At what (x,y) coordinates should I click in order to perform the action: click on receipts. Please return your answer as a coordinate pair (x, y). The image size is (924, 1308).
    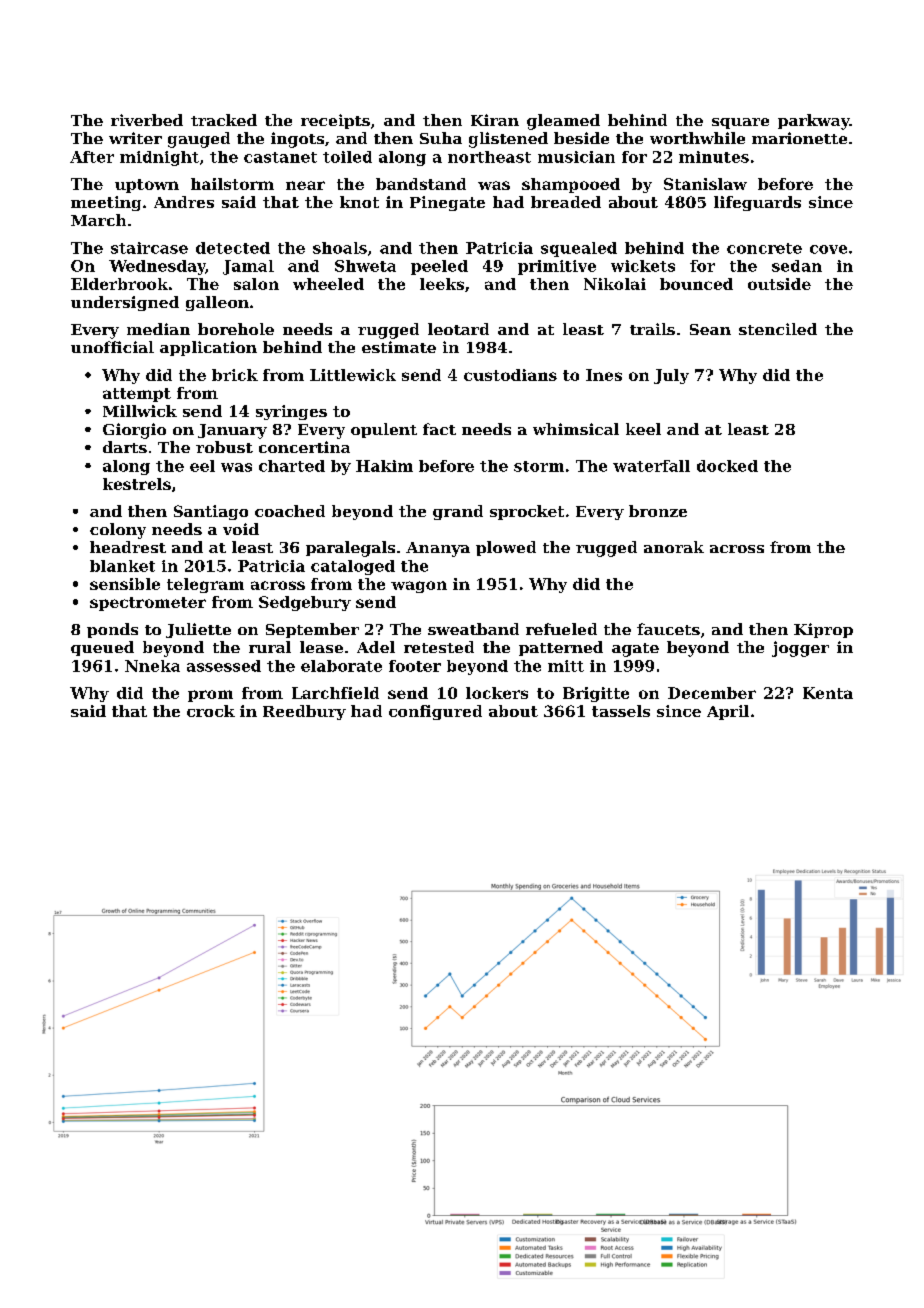
    Looking at the image, I should click on (335, 121).
